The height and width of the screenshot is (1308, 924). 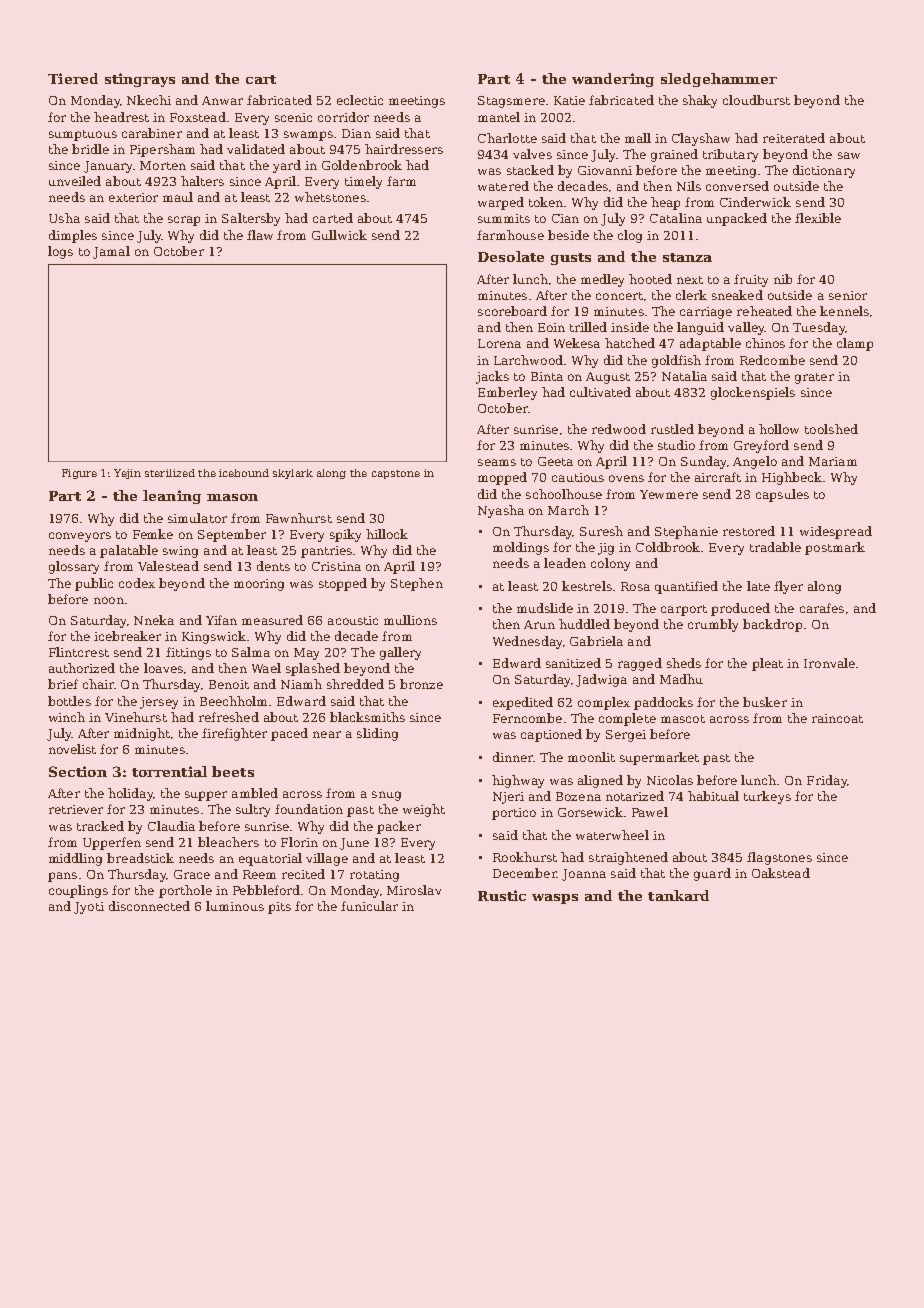 What do you see at coordinates (833, 461) in the screenshot?
I see `Mariam` at bounding box center [833, 461].
